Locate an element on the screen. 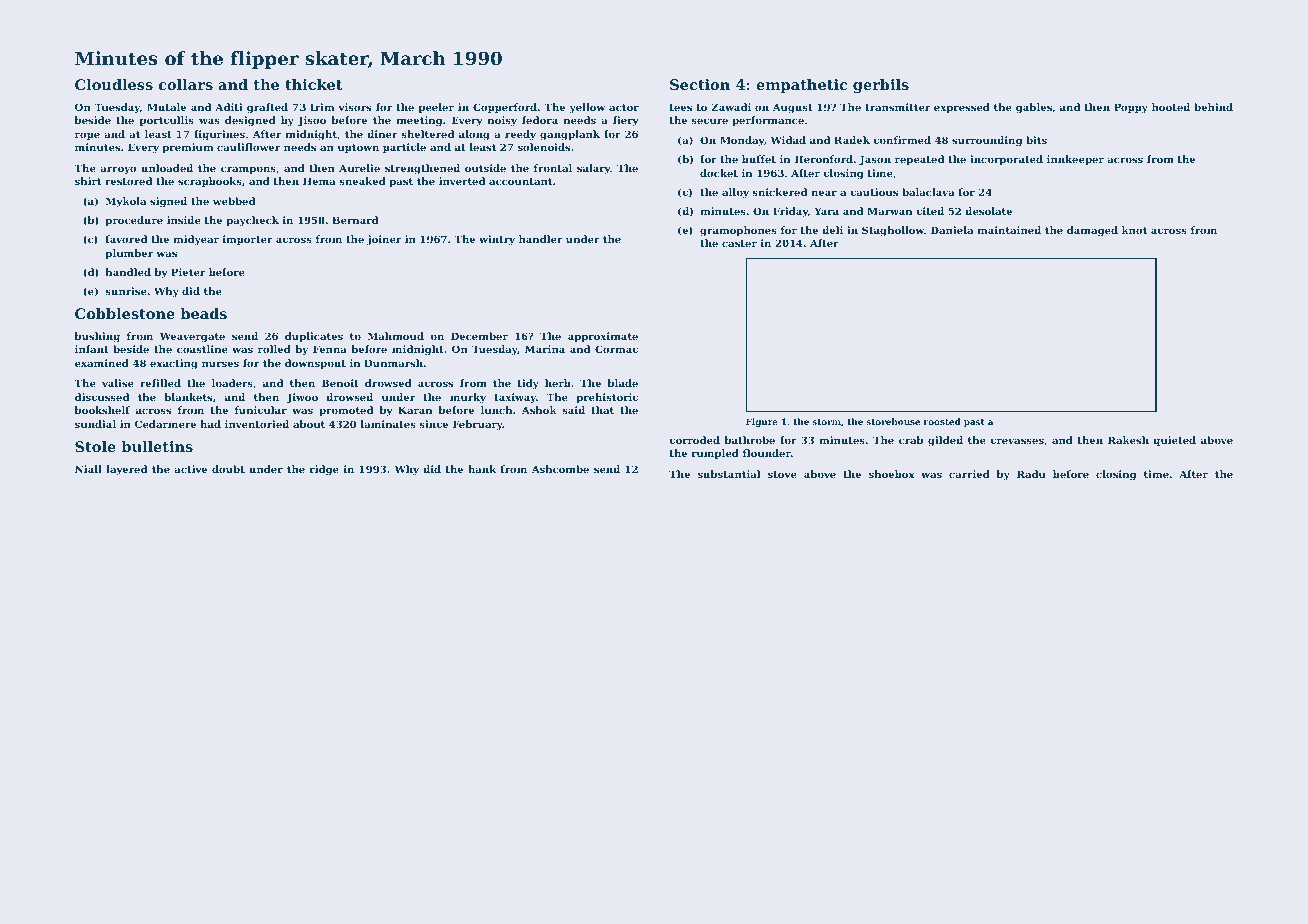 The image size is (1308, 924). sunrise is located at coordinates (126, 291).
